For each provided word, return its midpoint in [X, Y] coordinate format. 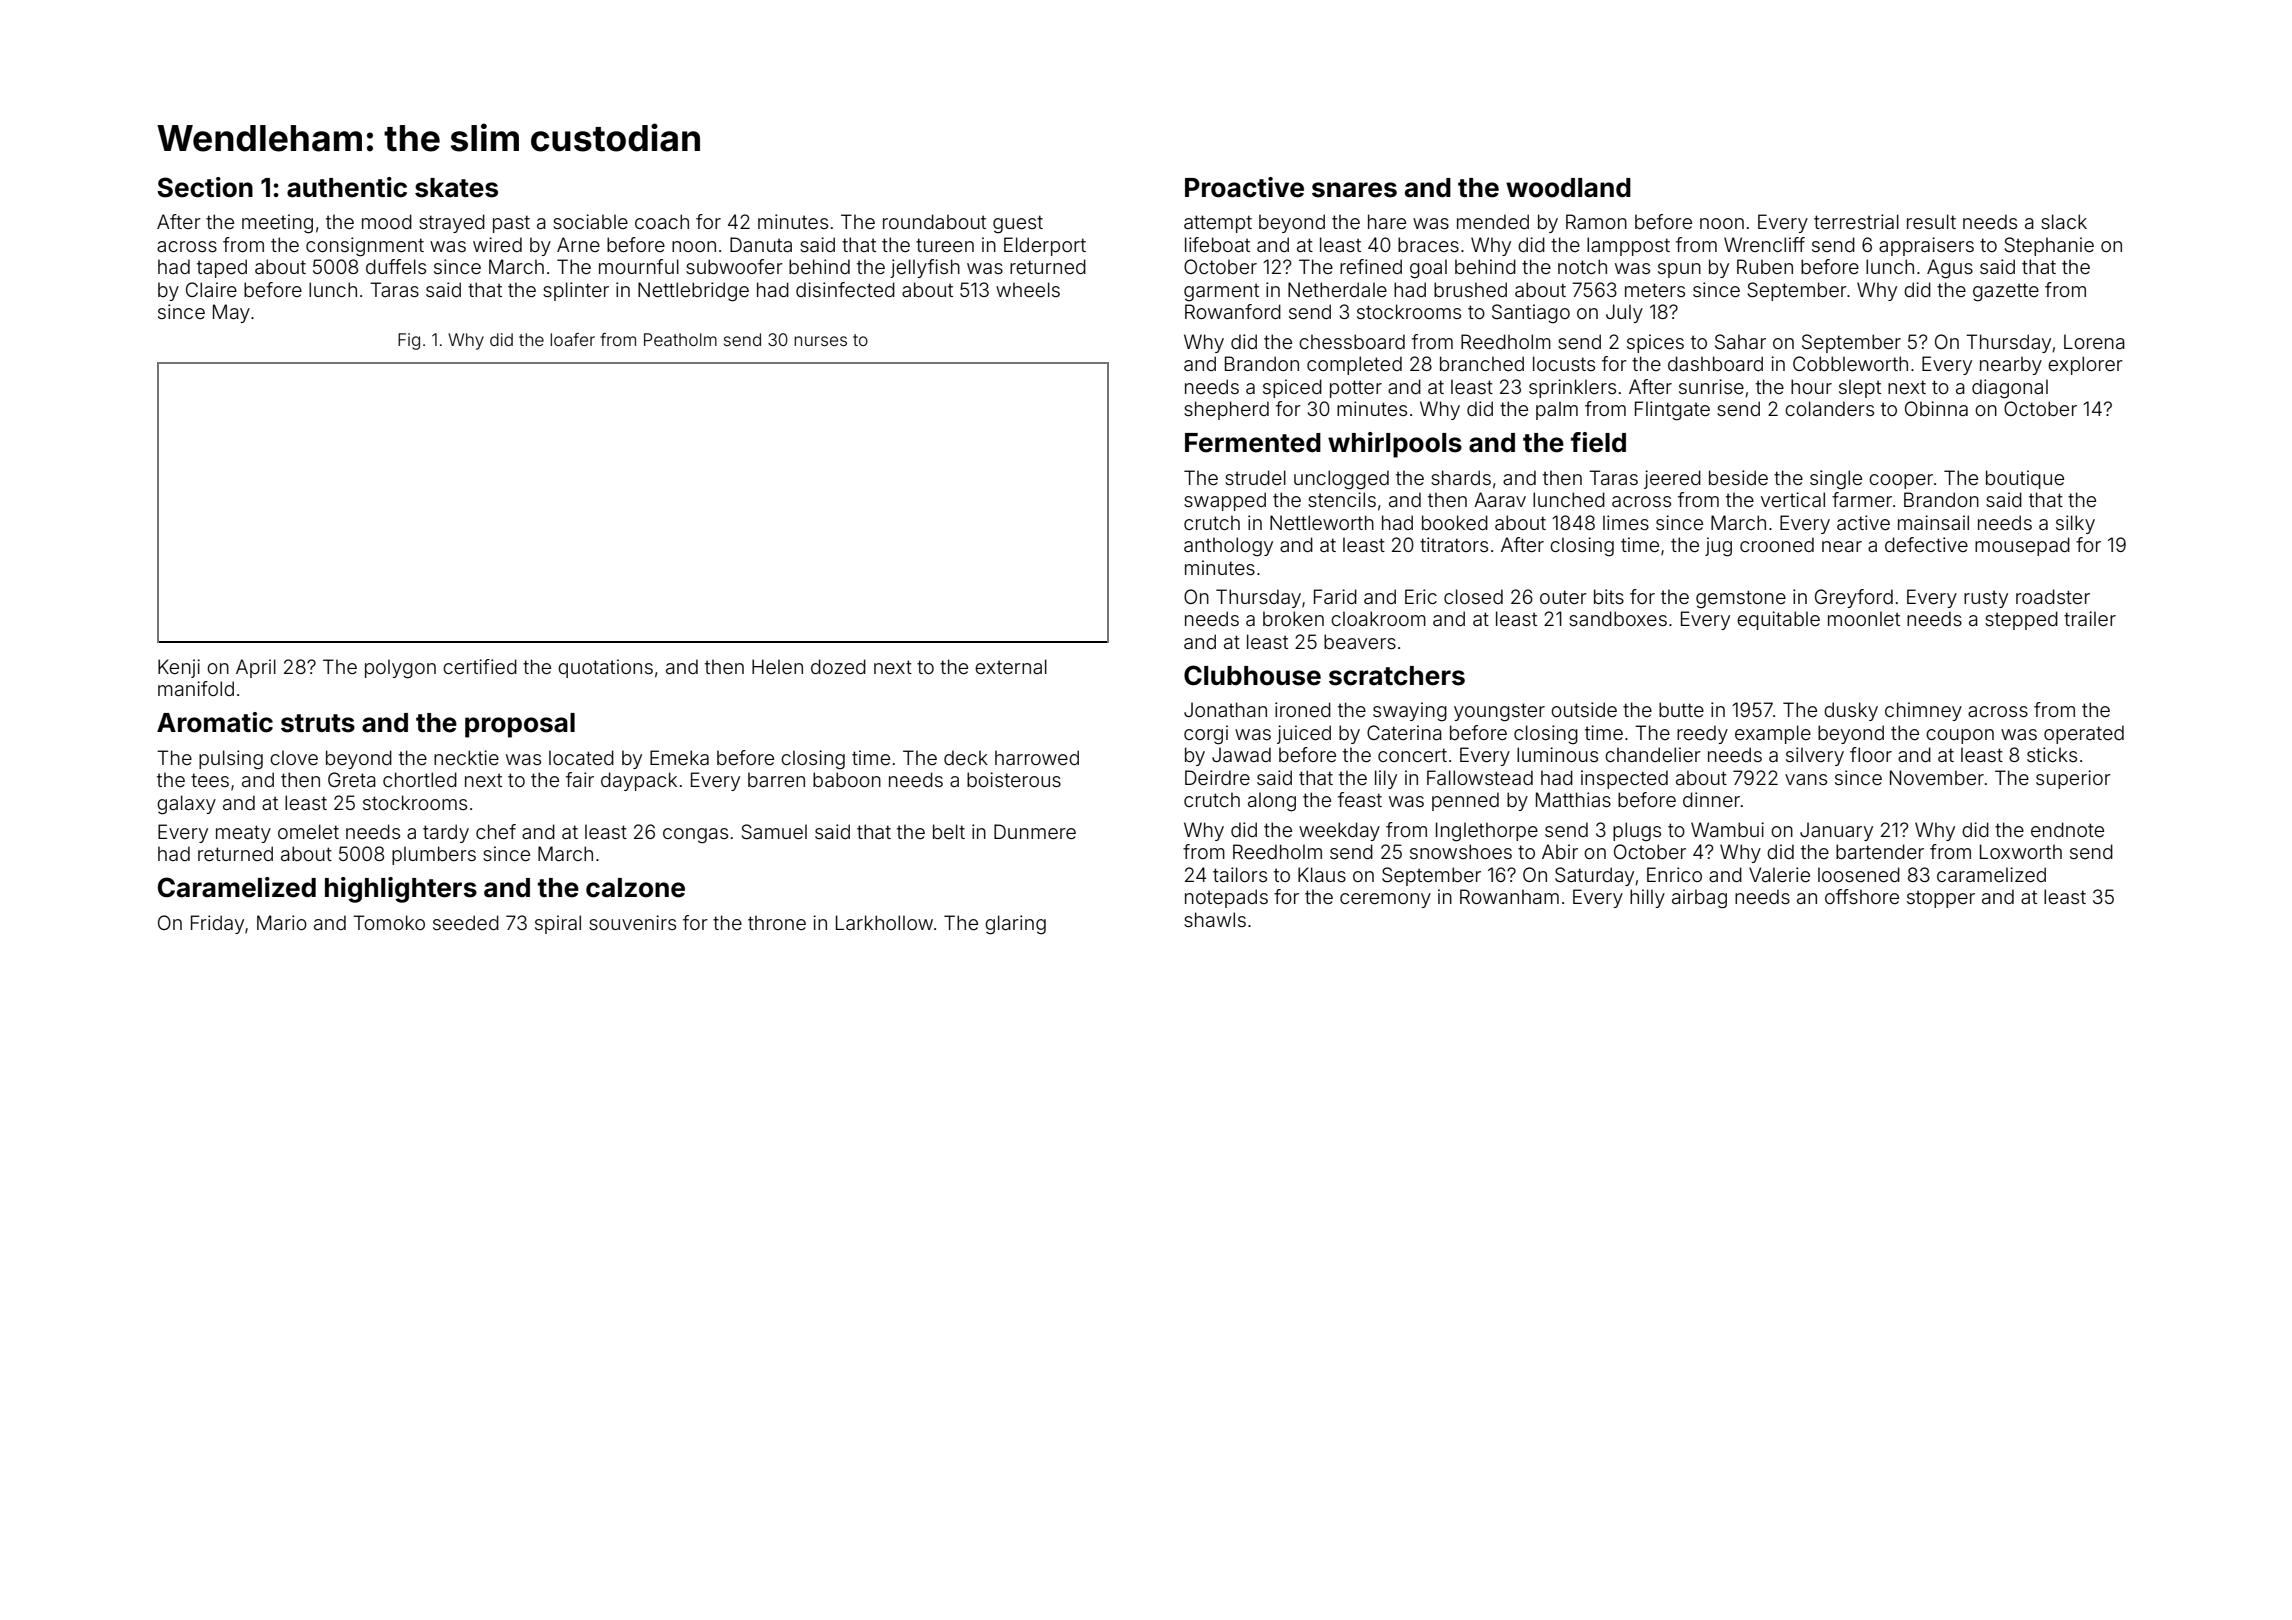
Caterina [1404, 732]
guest [1018, 224]
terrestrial [1856, 221]
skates [456, 188]
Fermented [1253, 443]
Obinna [1936, 408]
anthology [1228, 547]
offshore [1862, 896]
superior [2073, 779]
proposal [520, 725]
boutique [2025, 479]
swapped [1225, 501]
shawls [1215, 919]
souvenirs [632, 922]
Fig [409, 341]
